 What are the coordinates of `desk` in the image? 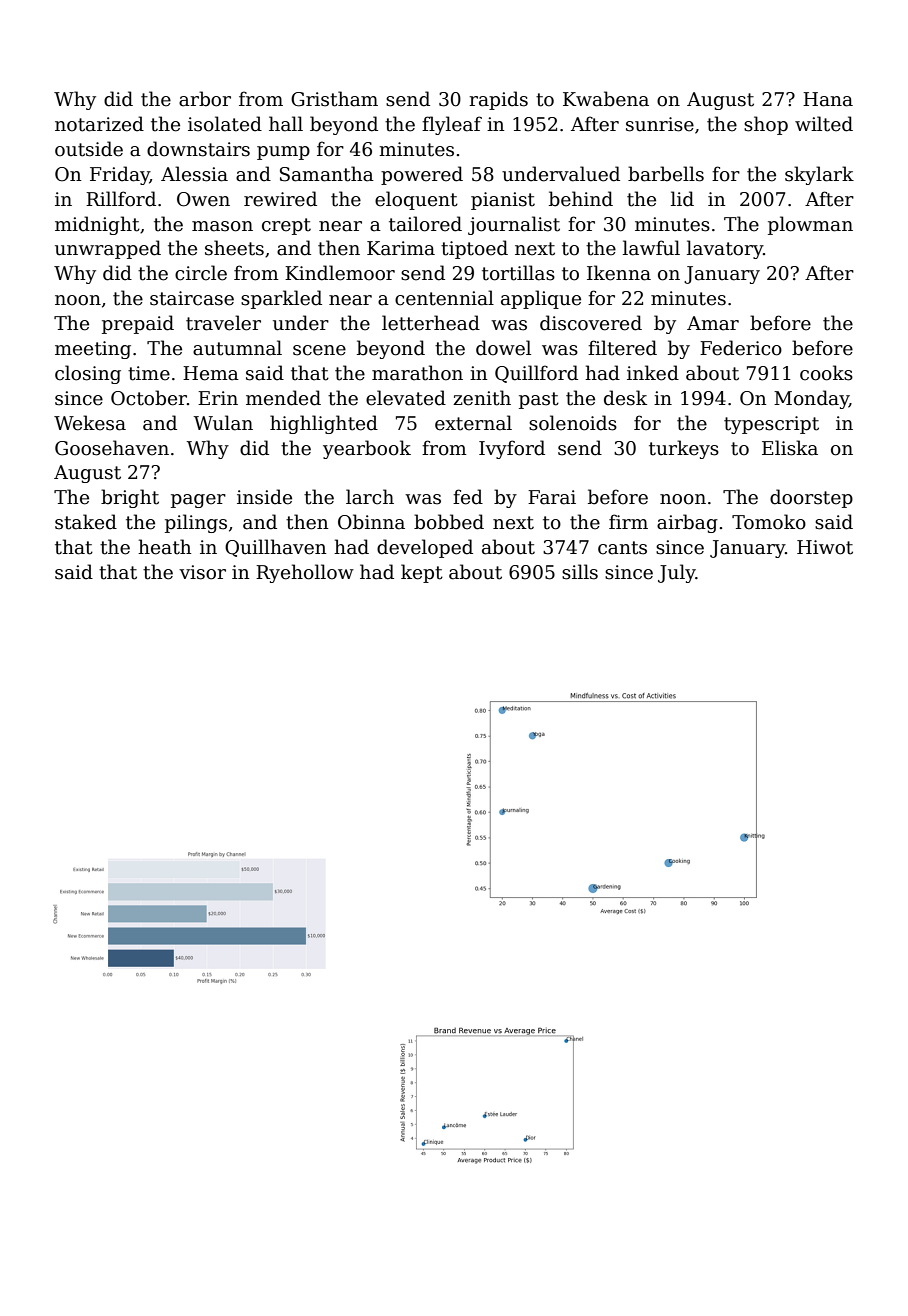 It's located at (625, 398).
